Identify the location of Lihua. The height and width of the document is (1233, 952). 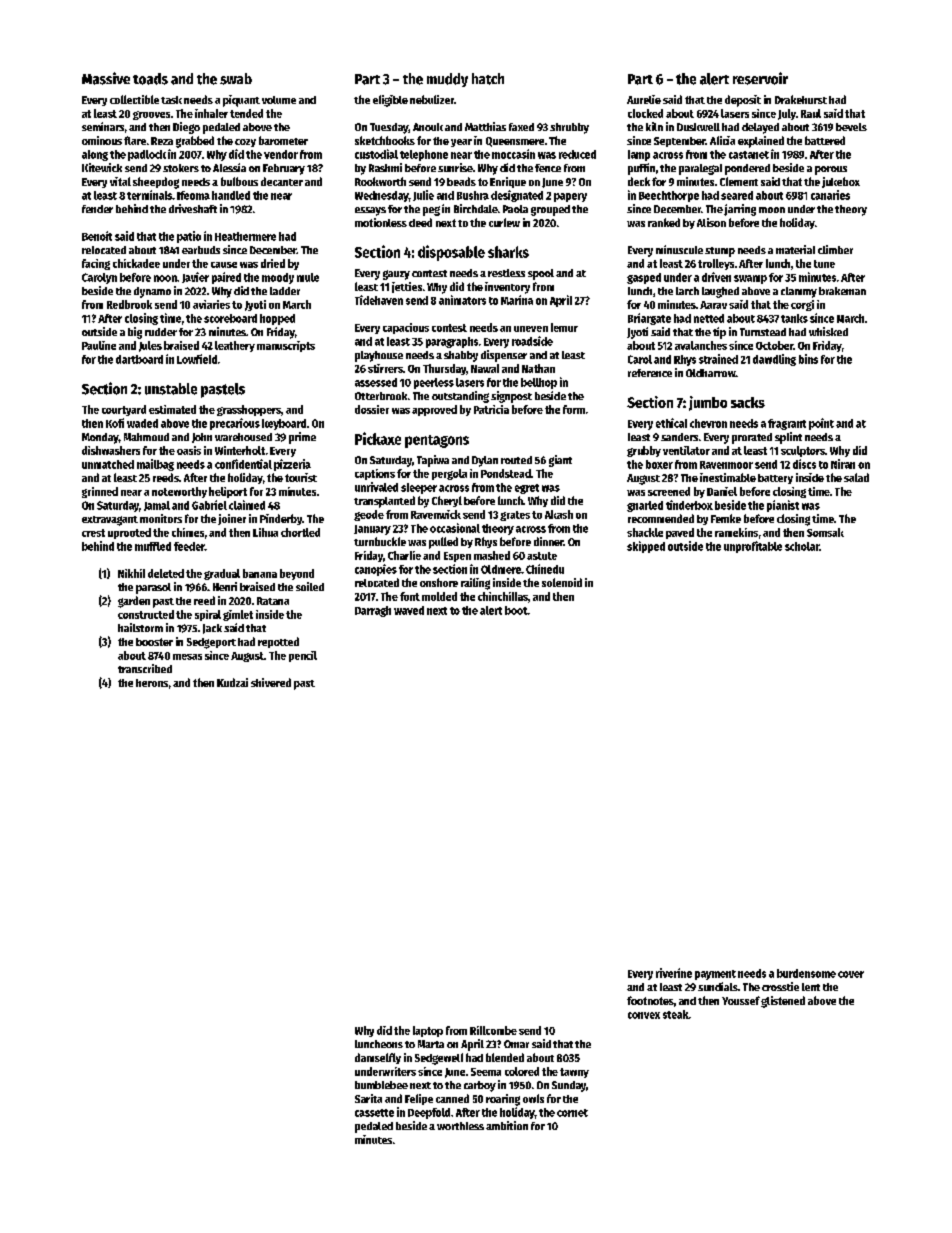
(265, 532).
